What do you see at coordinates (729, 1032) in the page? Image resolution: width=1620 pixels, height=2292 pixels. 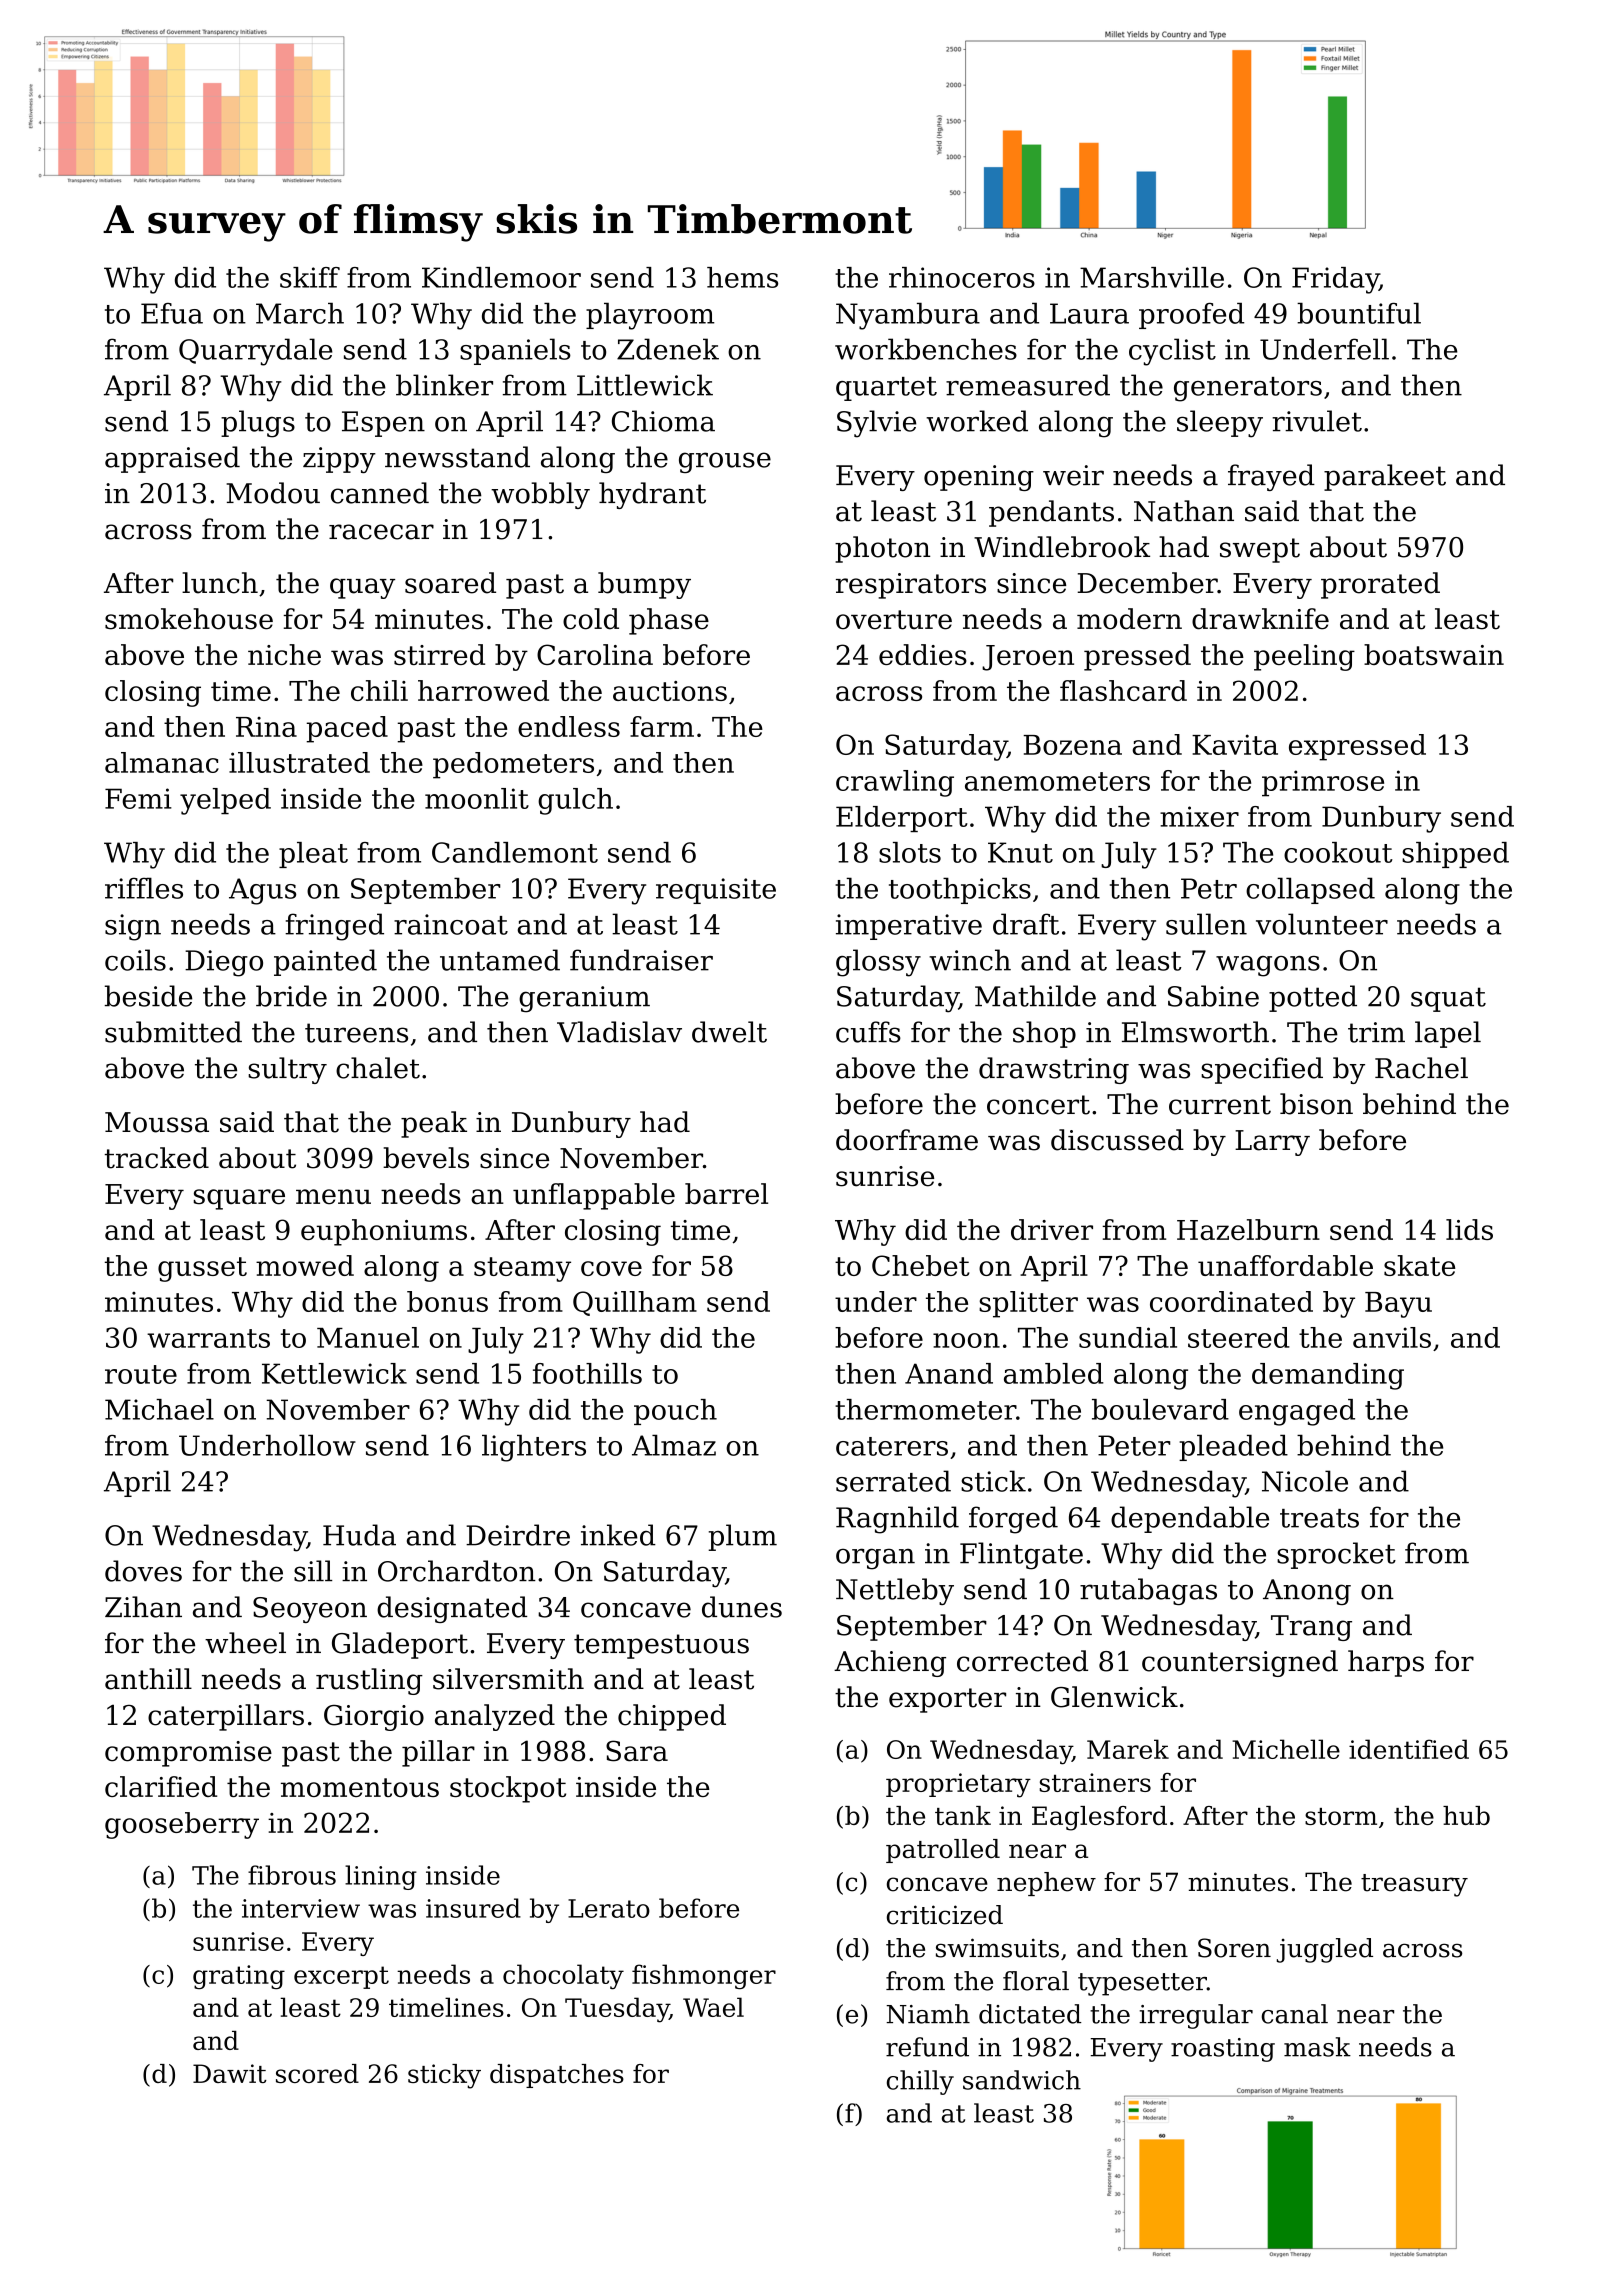 I see `dwelt` at bounding box center [729, 1032].
